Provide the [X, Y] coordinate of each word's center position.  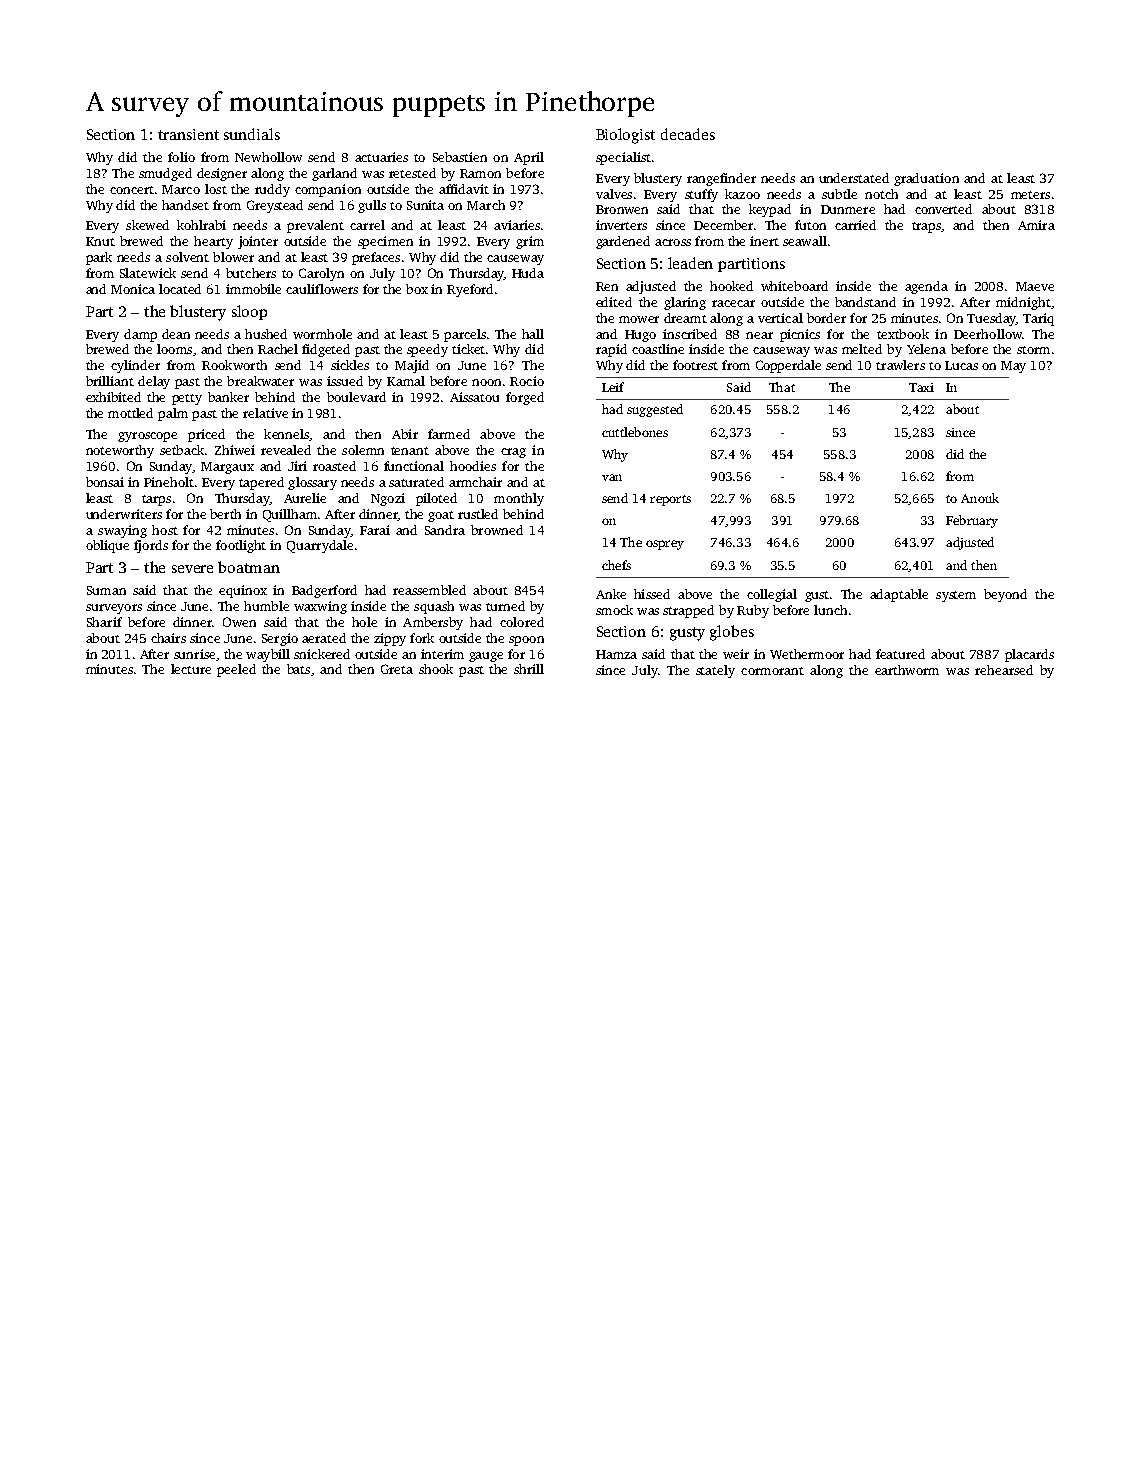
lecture [191, 669]
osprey [665, 545]
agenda [926, 287]
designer [222, 174]
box [417, 289]
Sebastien [460, 157]
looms [174, 349]
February [972, 521]
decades [688, 134]
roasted [334, 466]
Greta [397, 669]
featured [900, 654]
